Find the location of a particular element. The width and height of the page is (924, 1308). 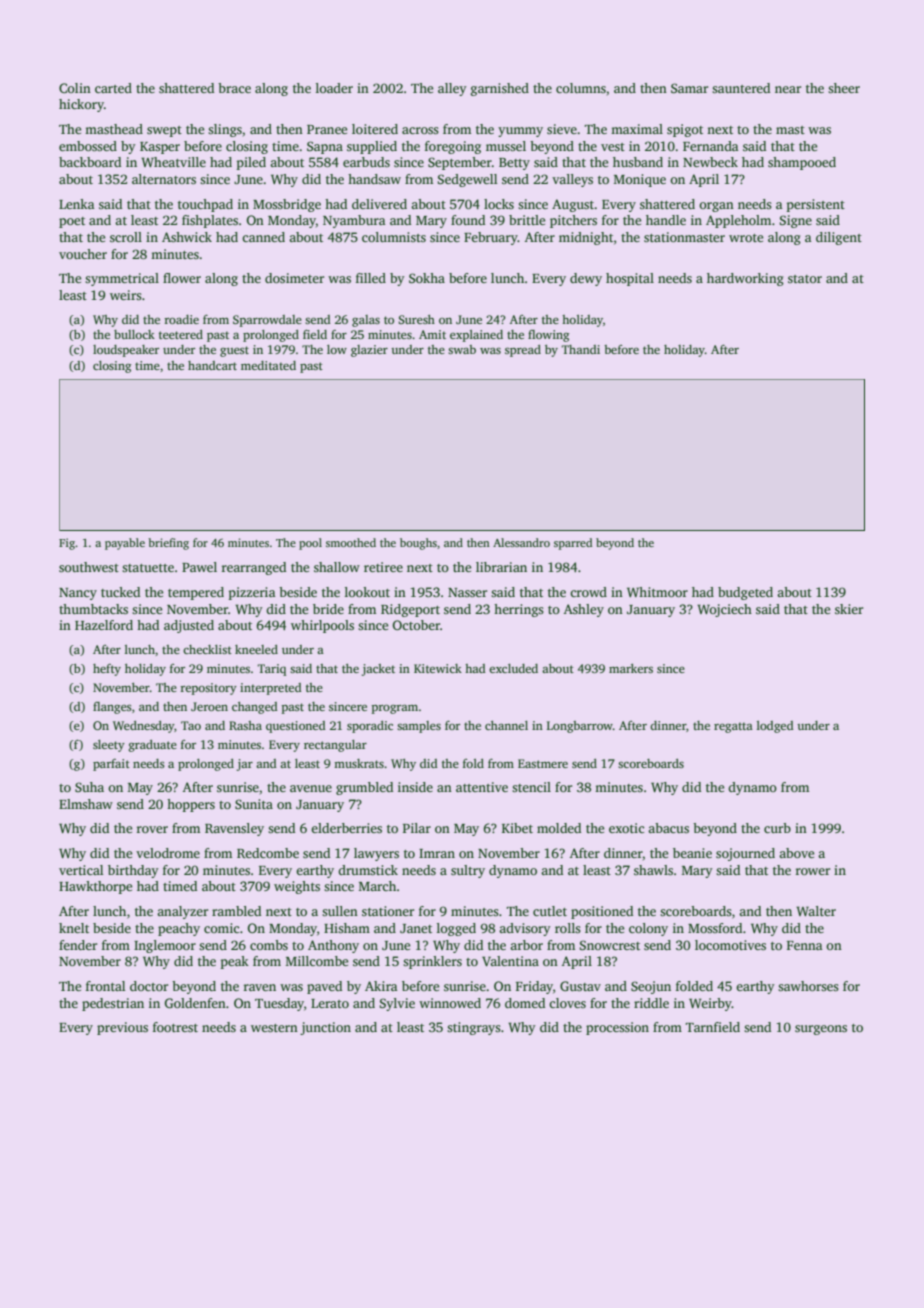

weirs is located at coordinates (126, 295).
